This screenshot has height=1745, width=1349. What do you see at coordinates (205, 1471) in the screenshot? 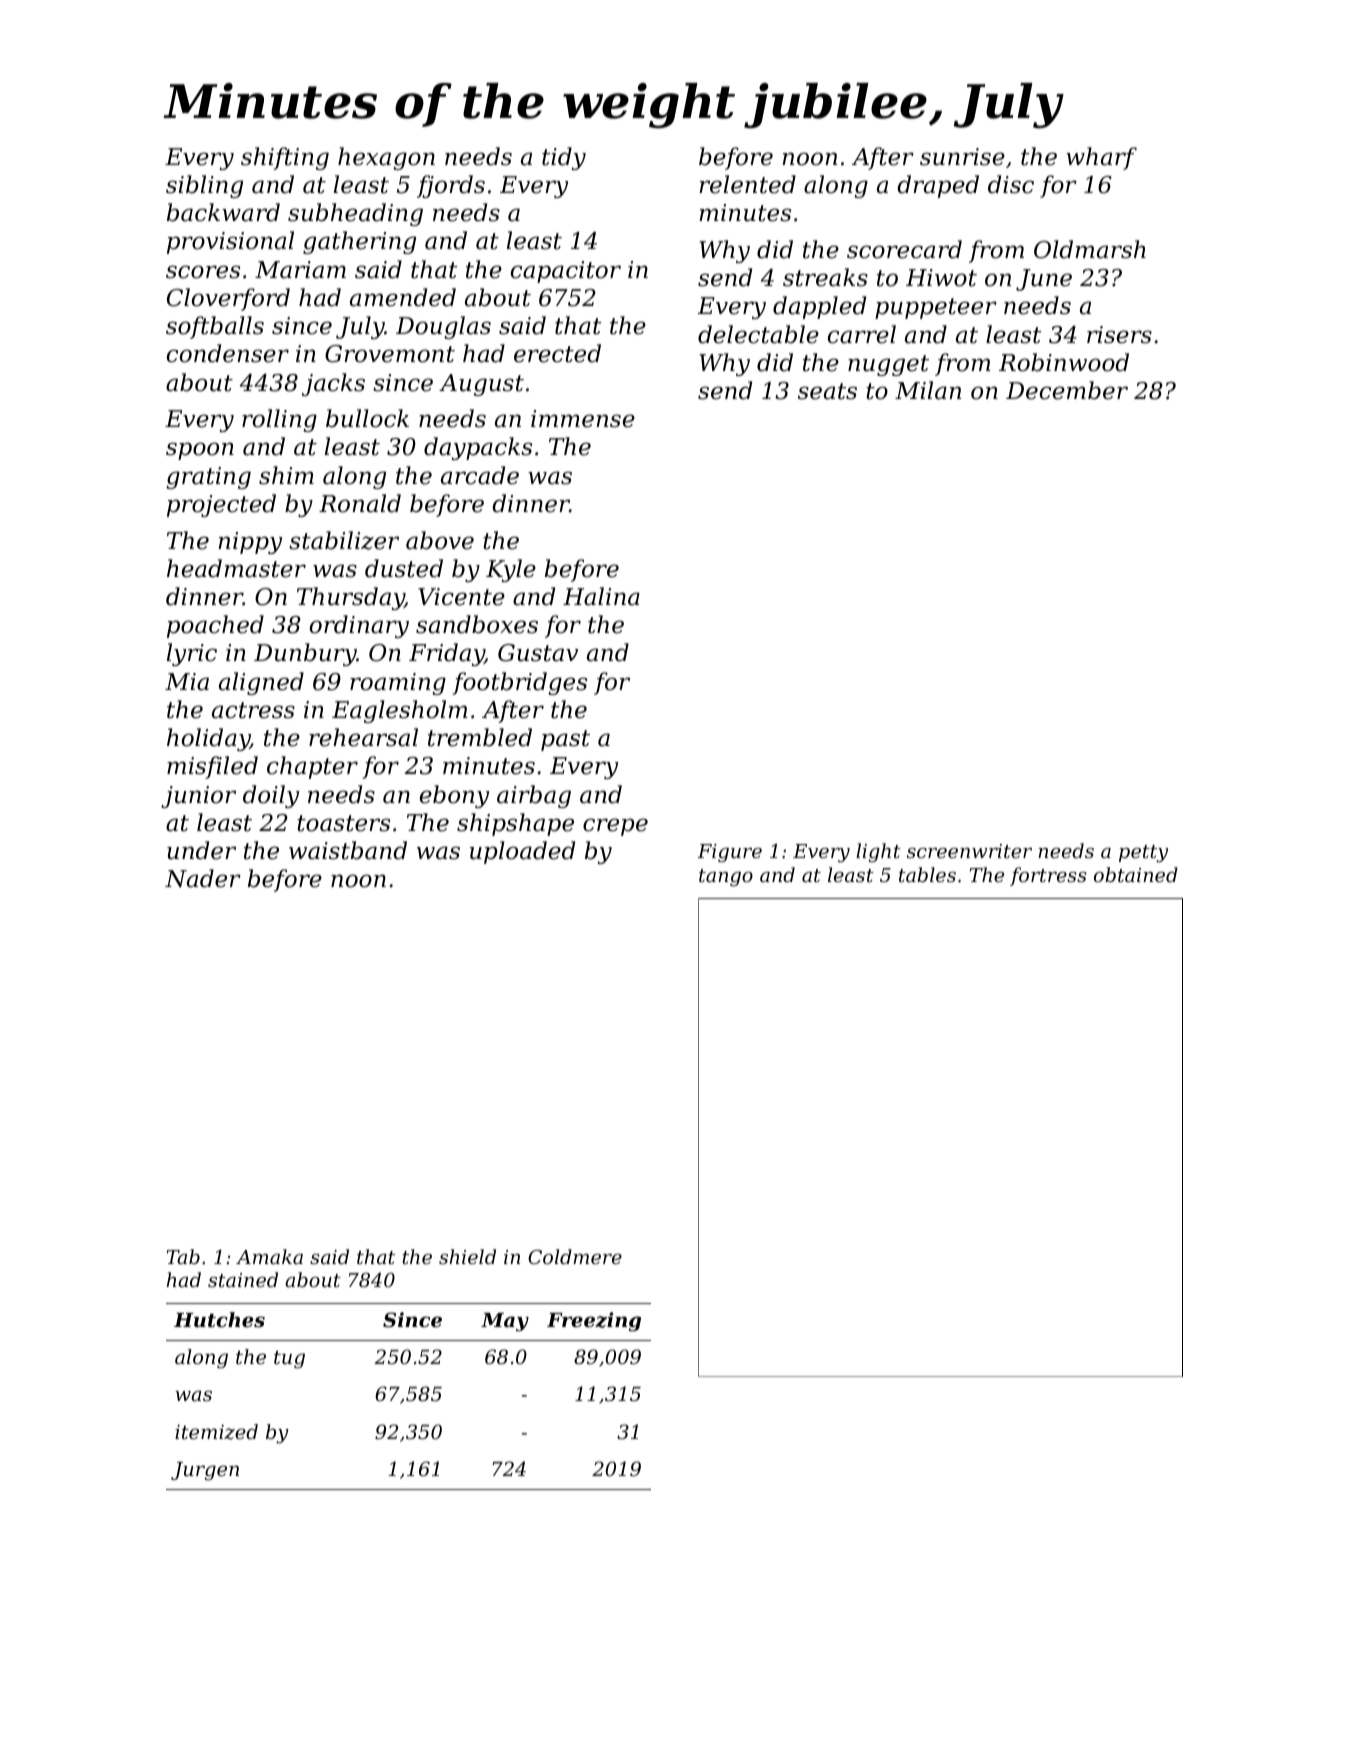
I see `Jurgen` at bounding box center [205, 1471].
